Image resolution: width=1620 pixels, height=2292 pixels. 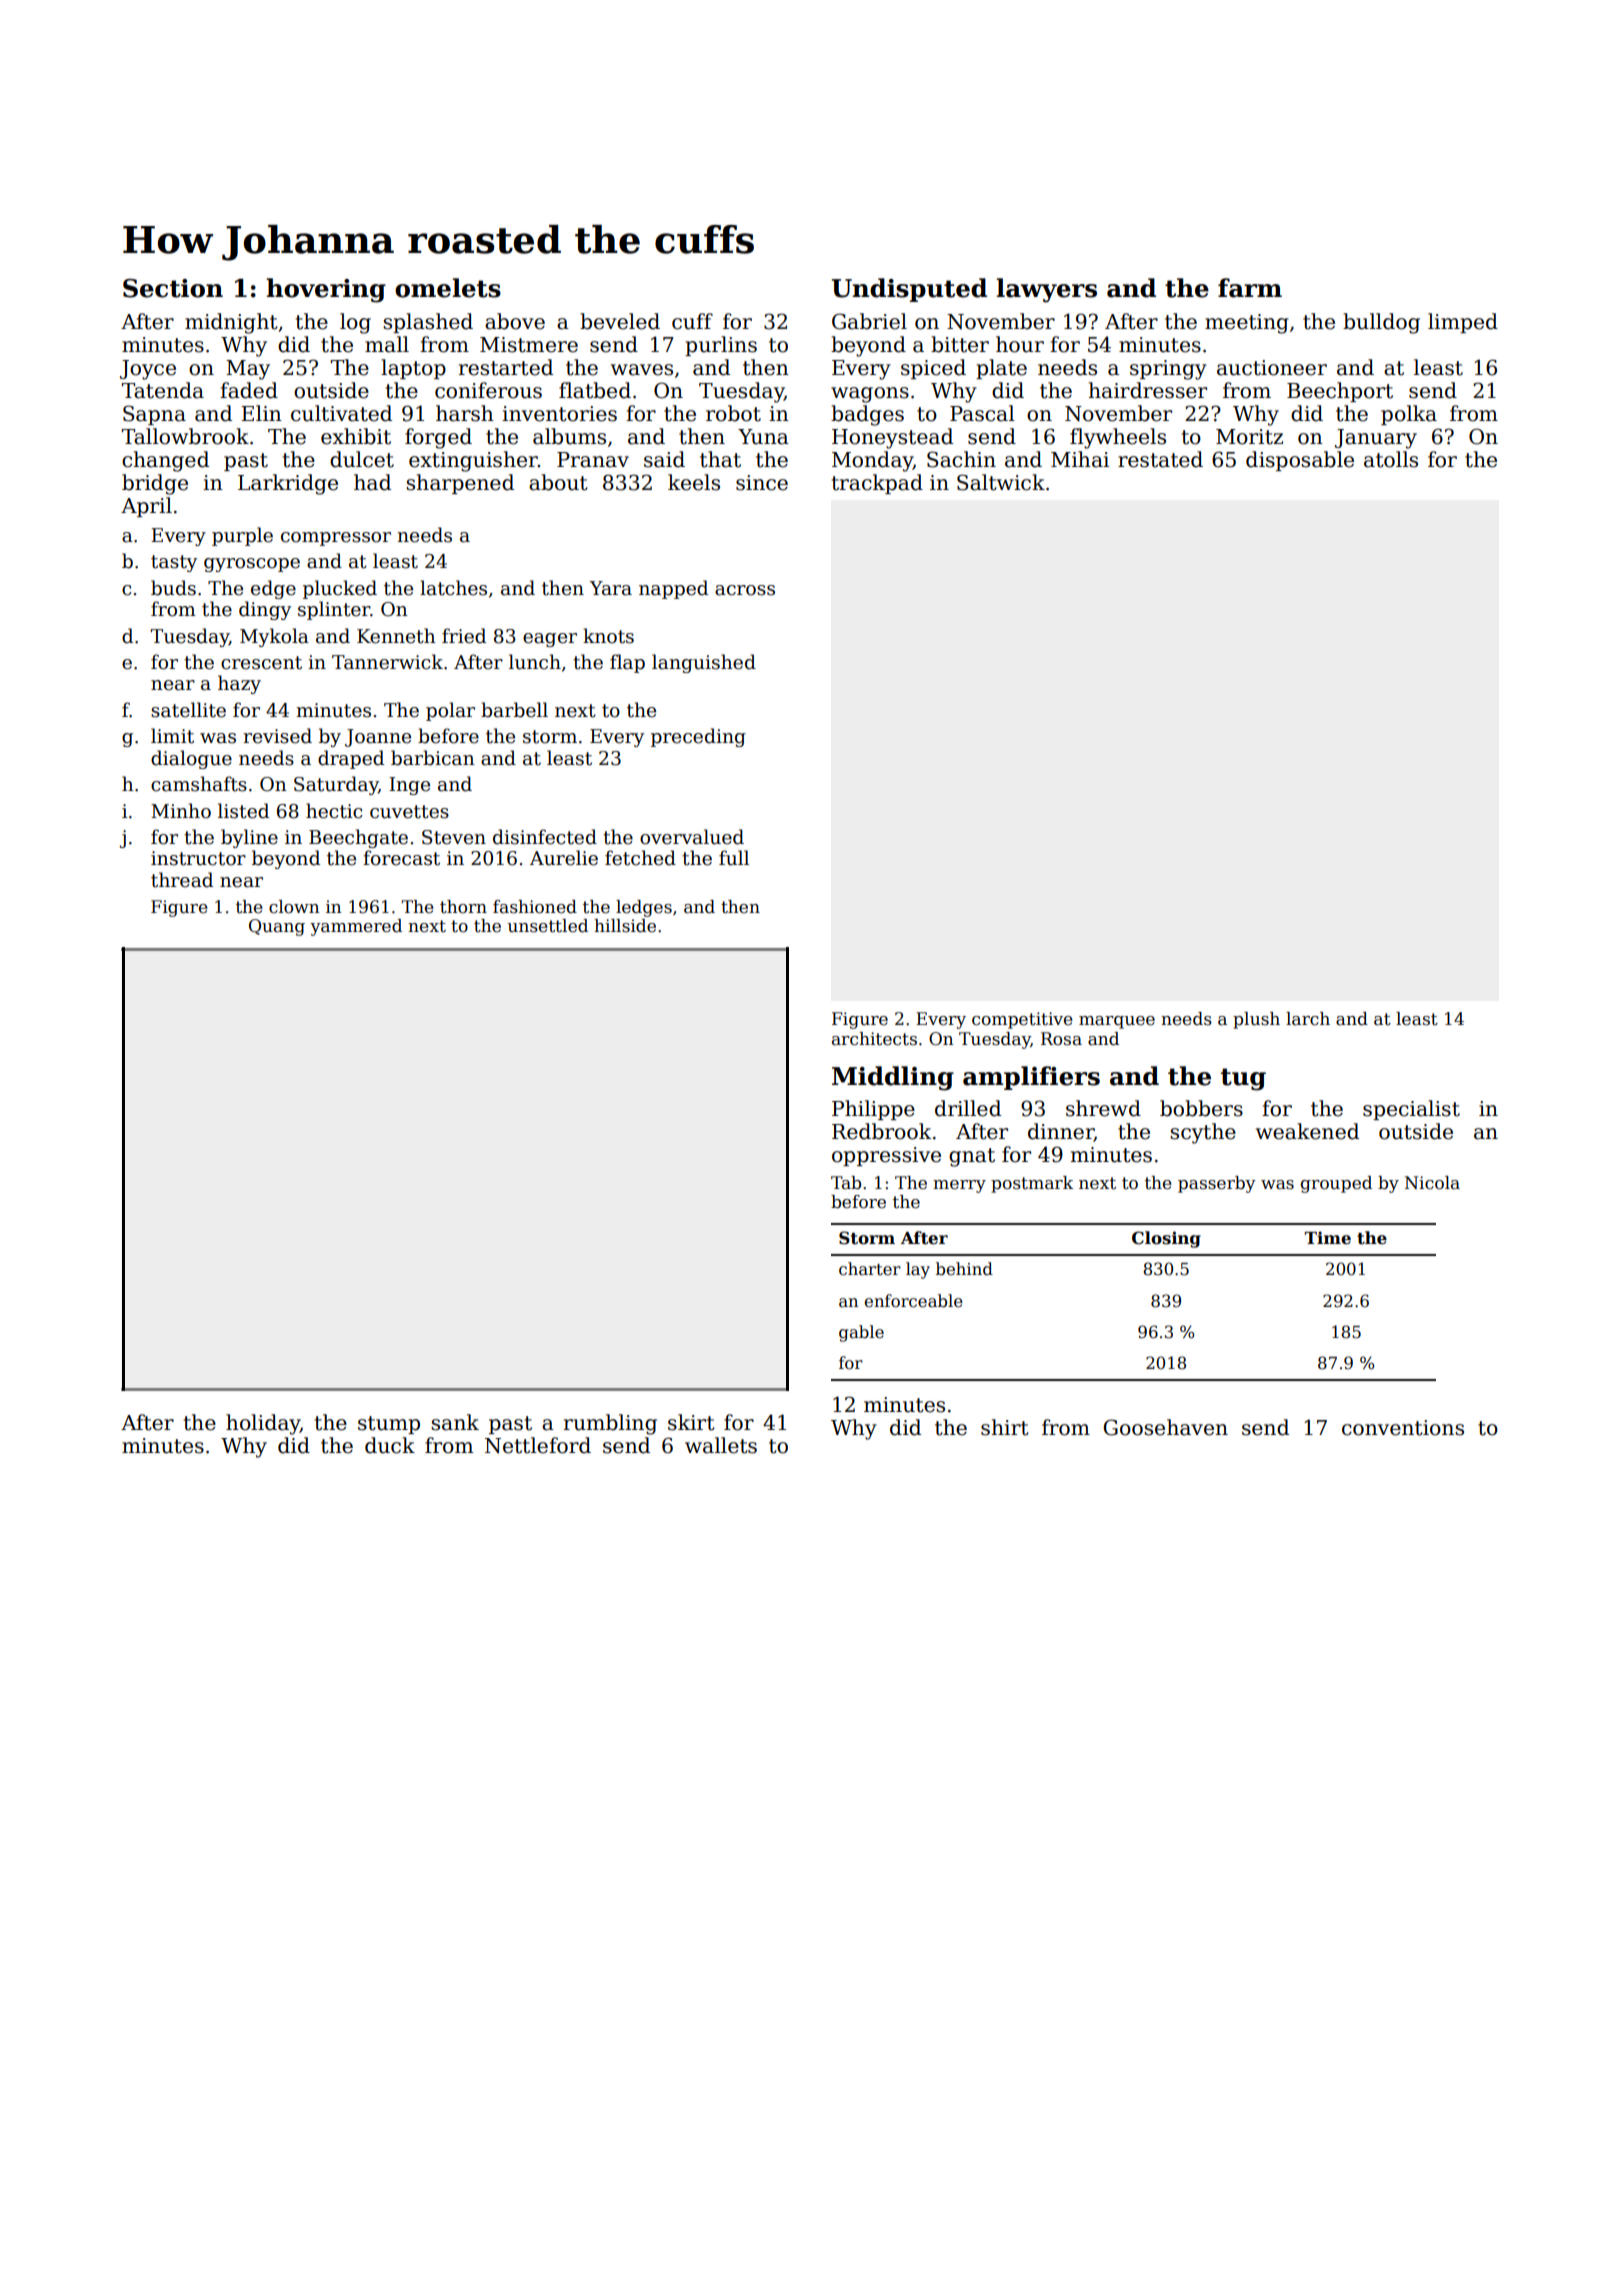 What do you see at coordinates (1391, 459) in the screenshot?
I see `atolls` at bounding box center [1391, 459].
